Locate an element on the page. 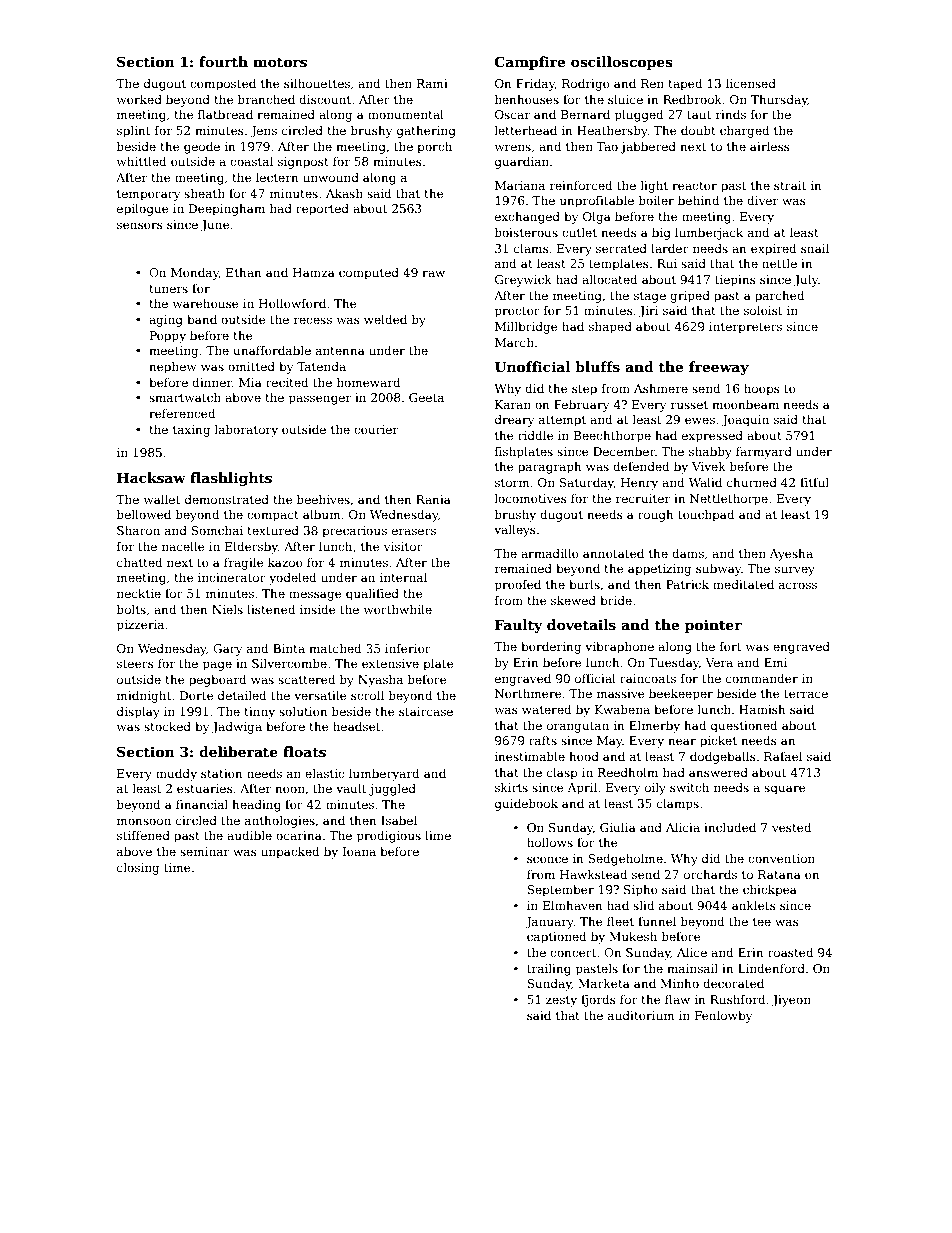  Rami is located at coordinates (432, 83).
